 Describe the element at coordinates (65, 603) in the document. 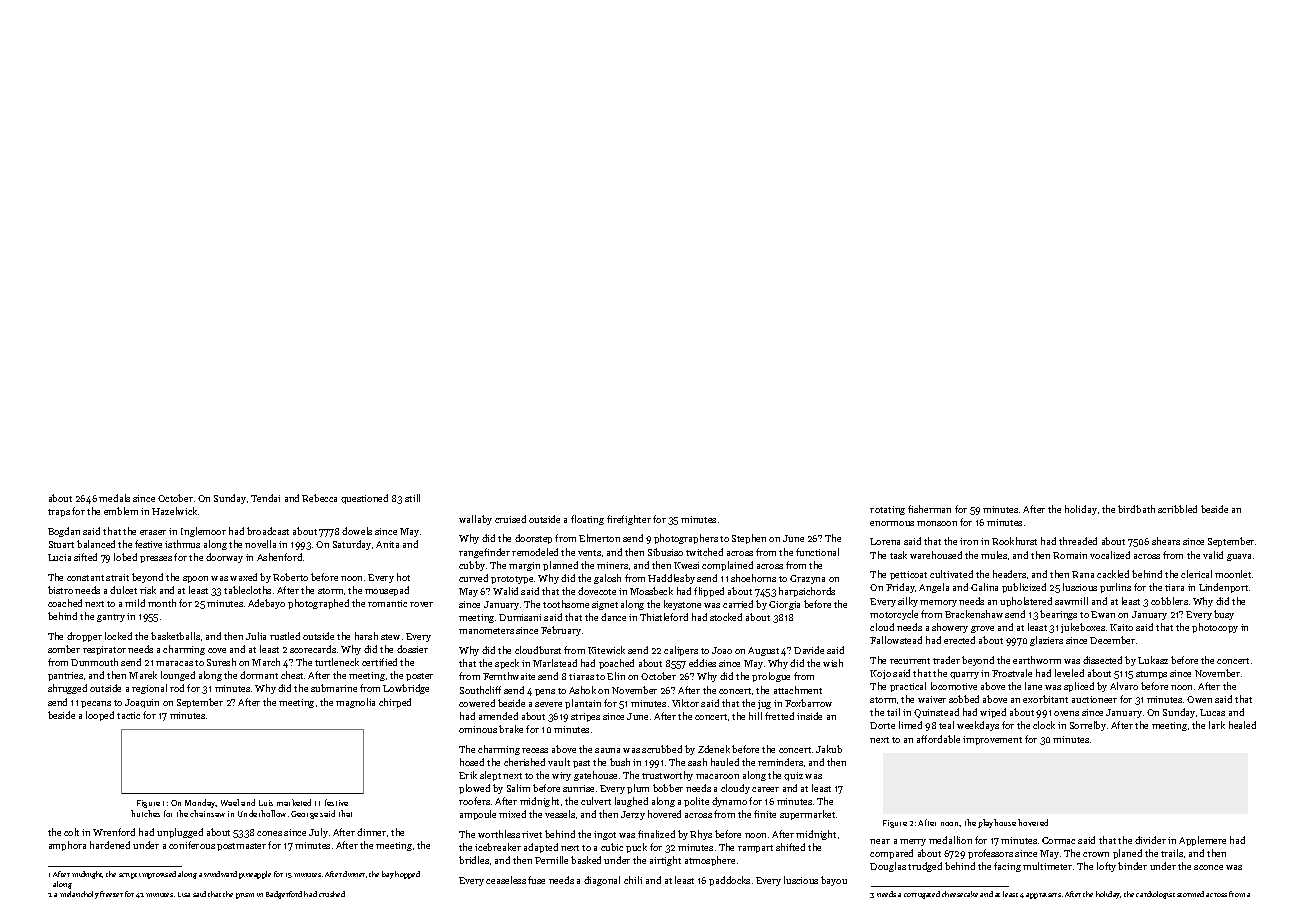

I see `coached` at that location.
